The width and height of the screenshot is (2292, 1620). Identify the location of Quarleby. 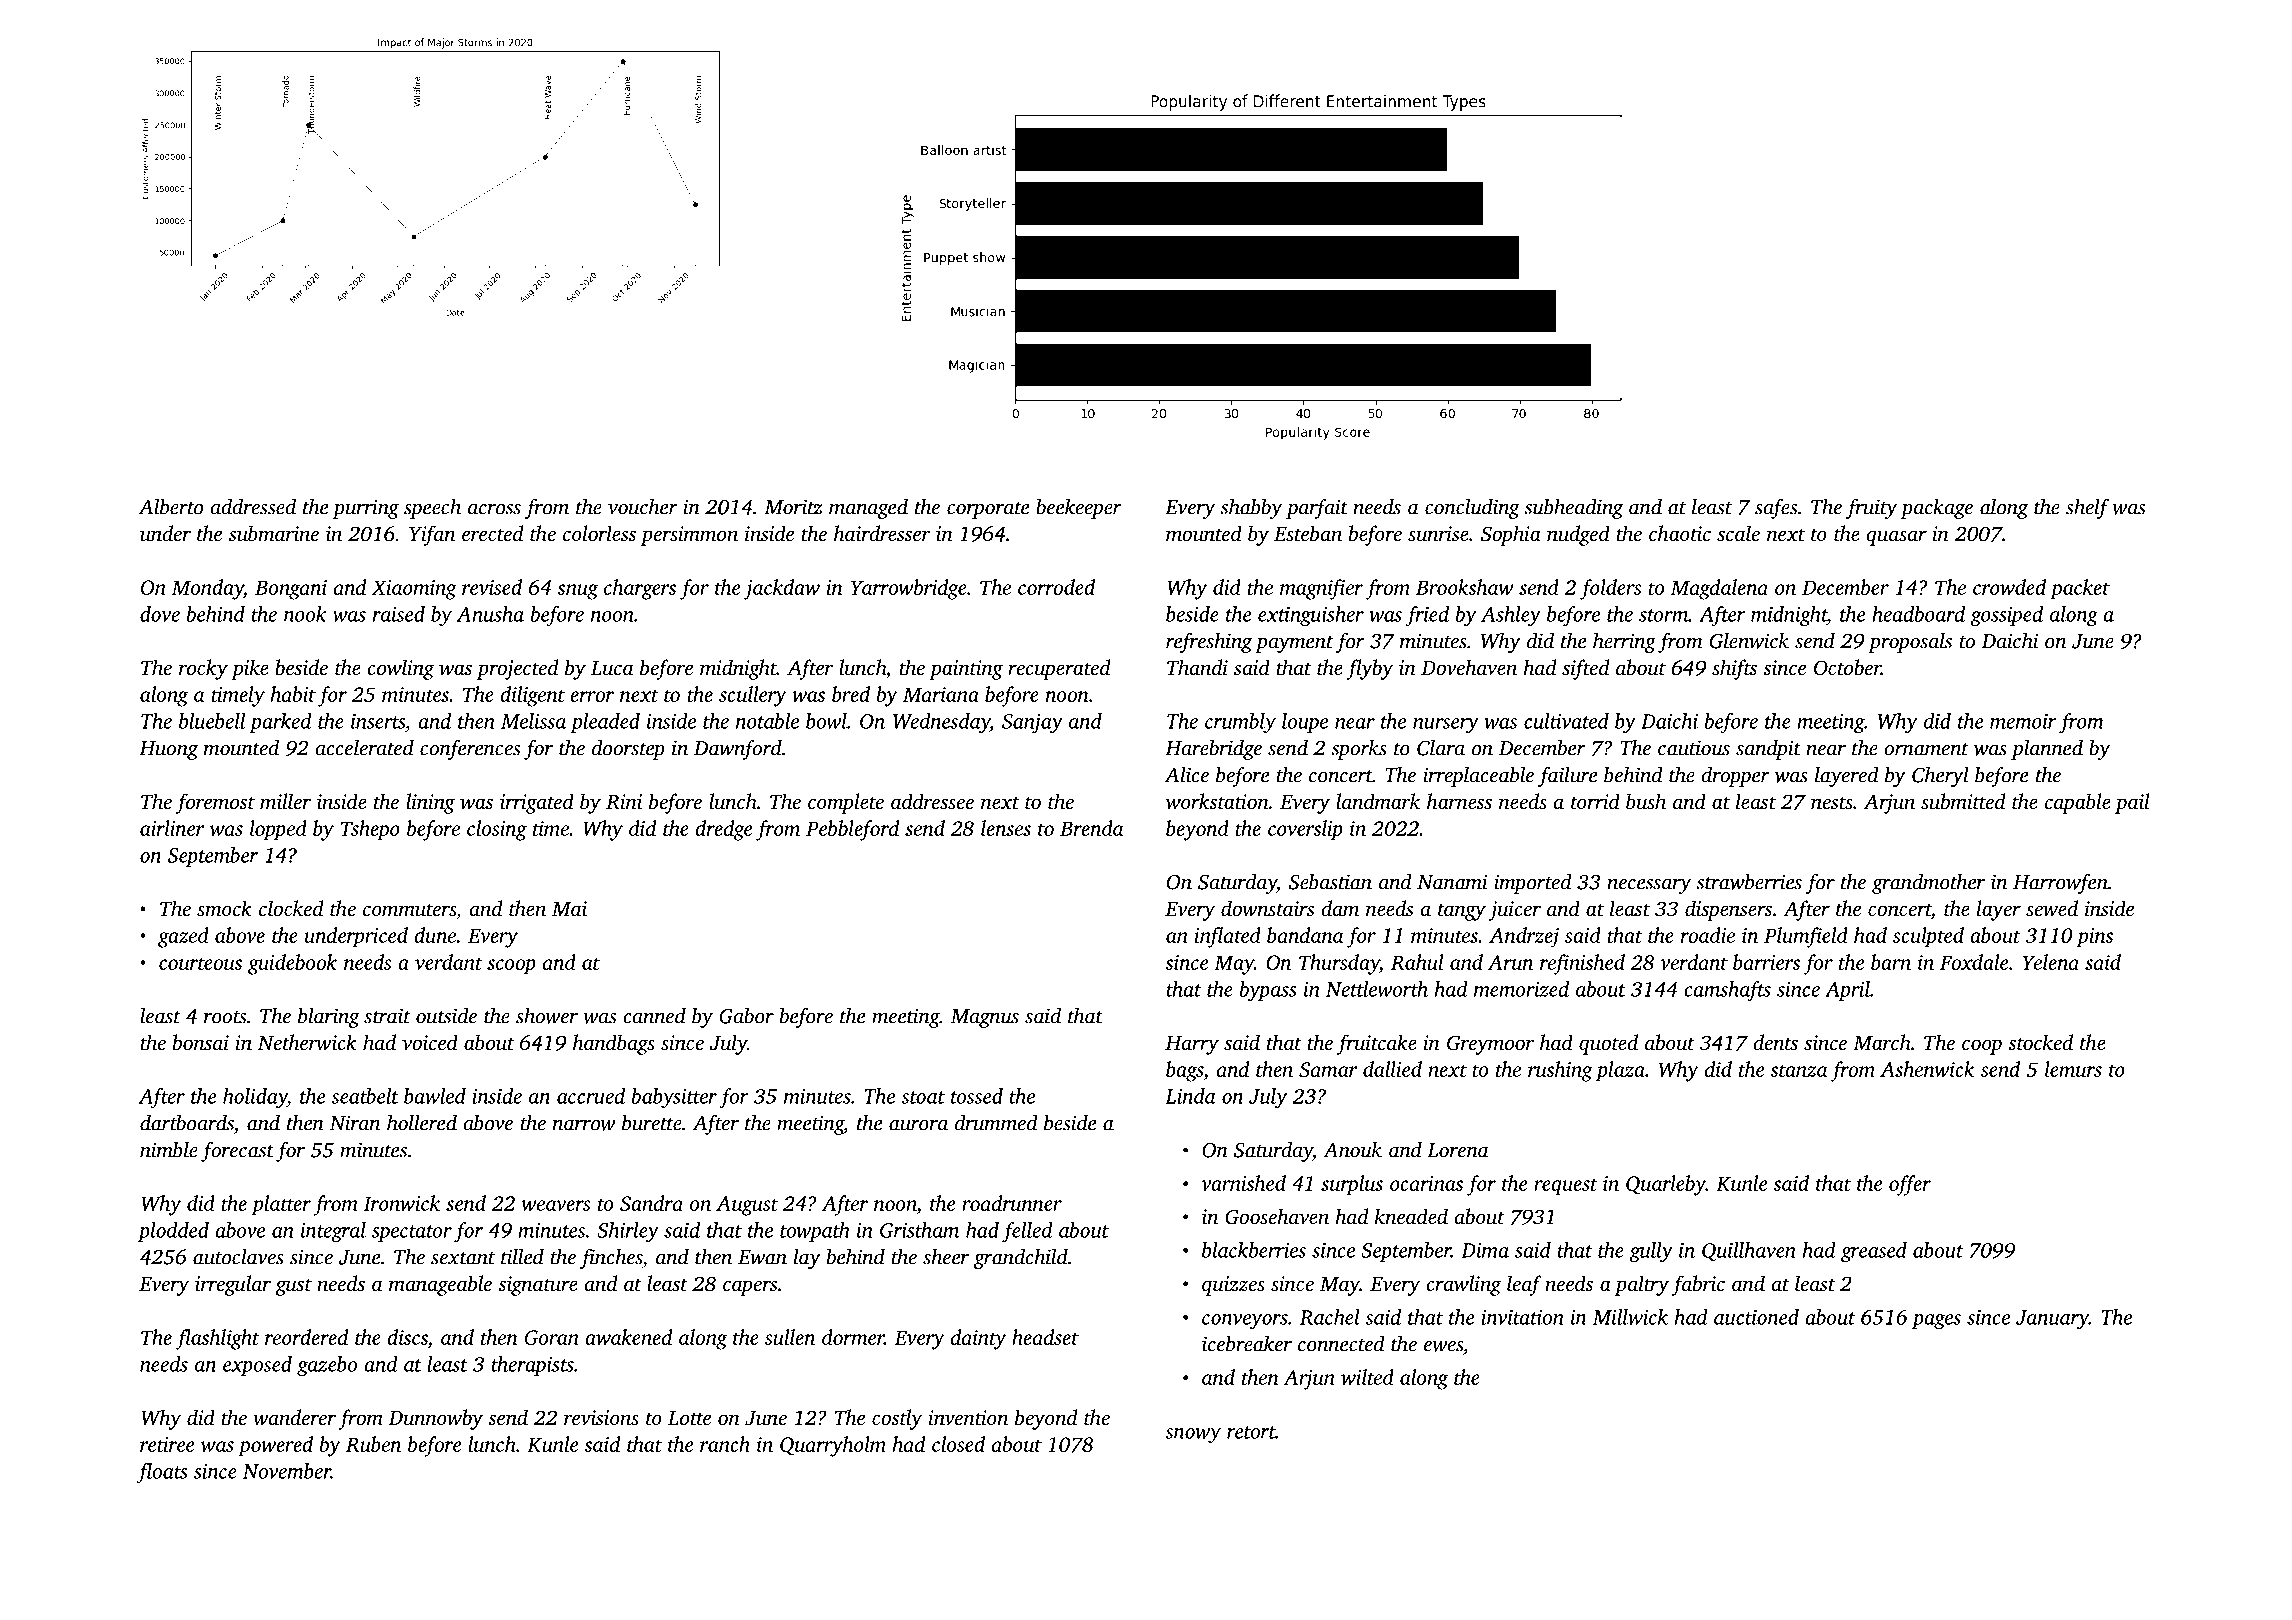
(1666, 1185).
